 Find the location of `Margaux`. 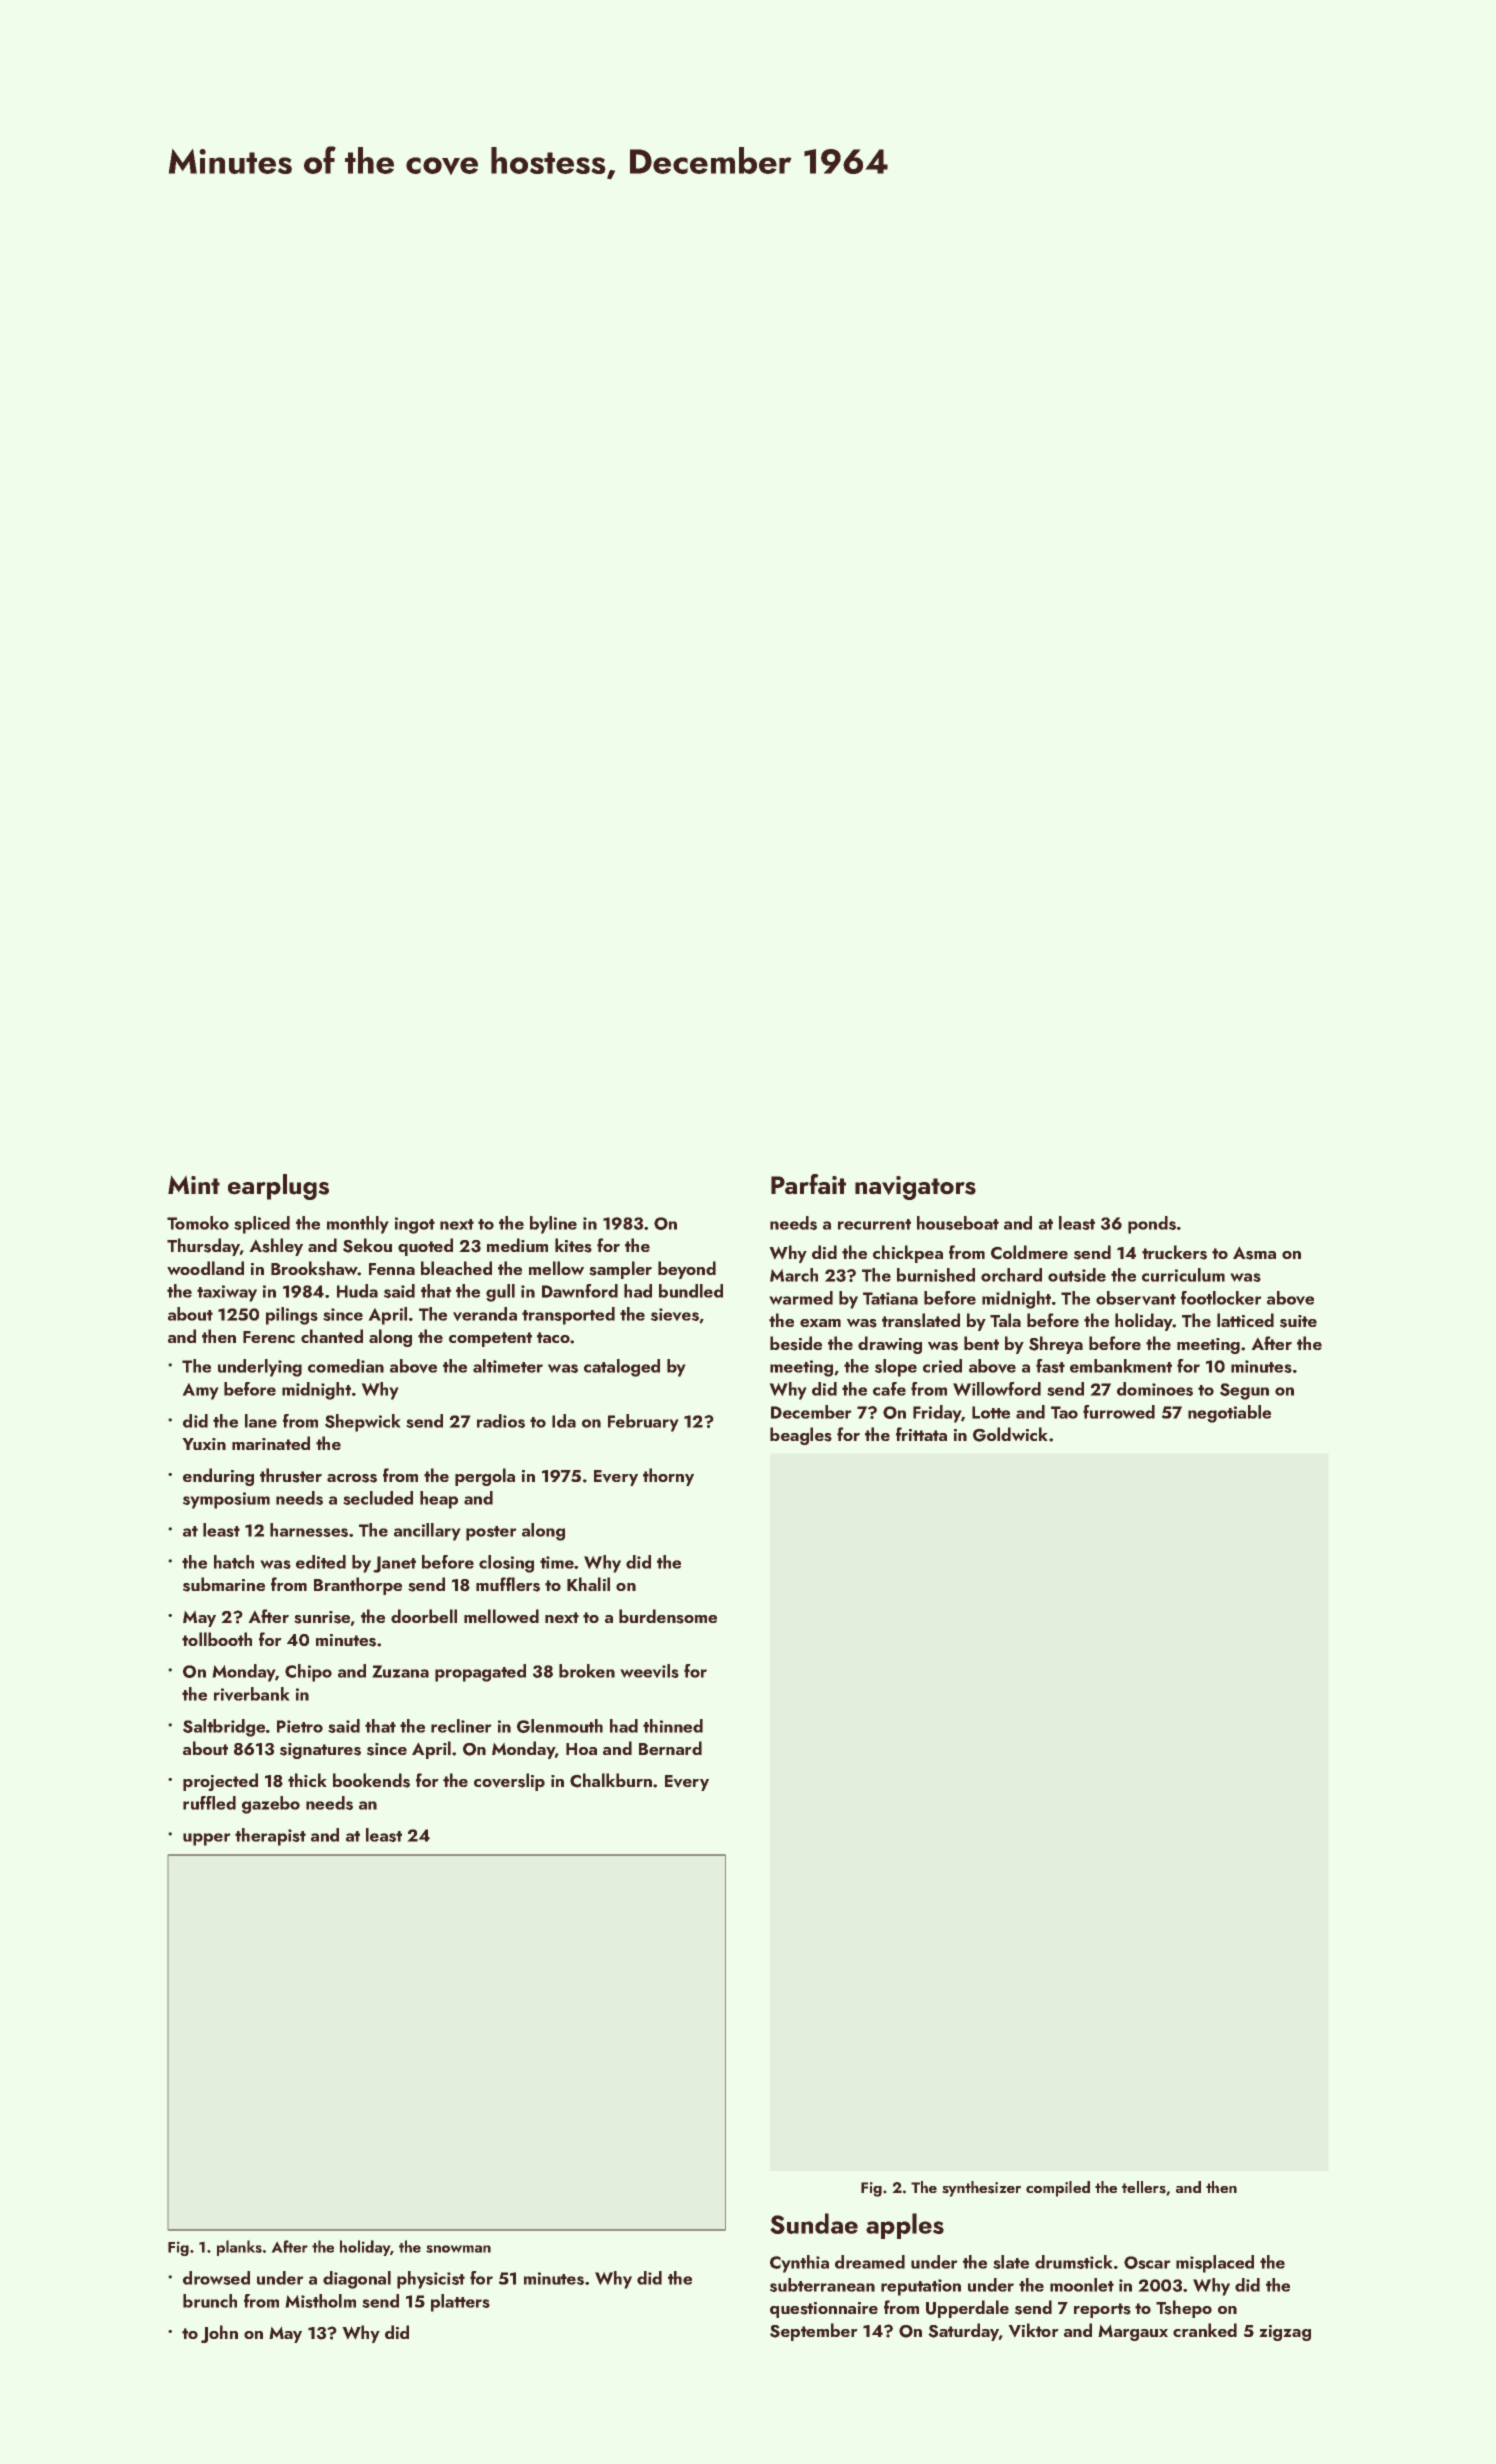

Margaux is located at coordinates (1133, 2332).
